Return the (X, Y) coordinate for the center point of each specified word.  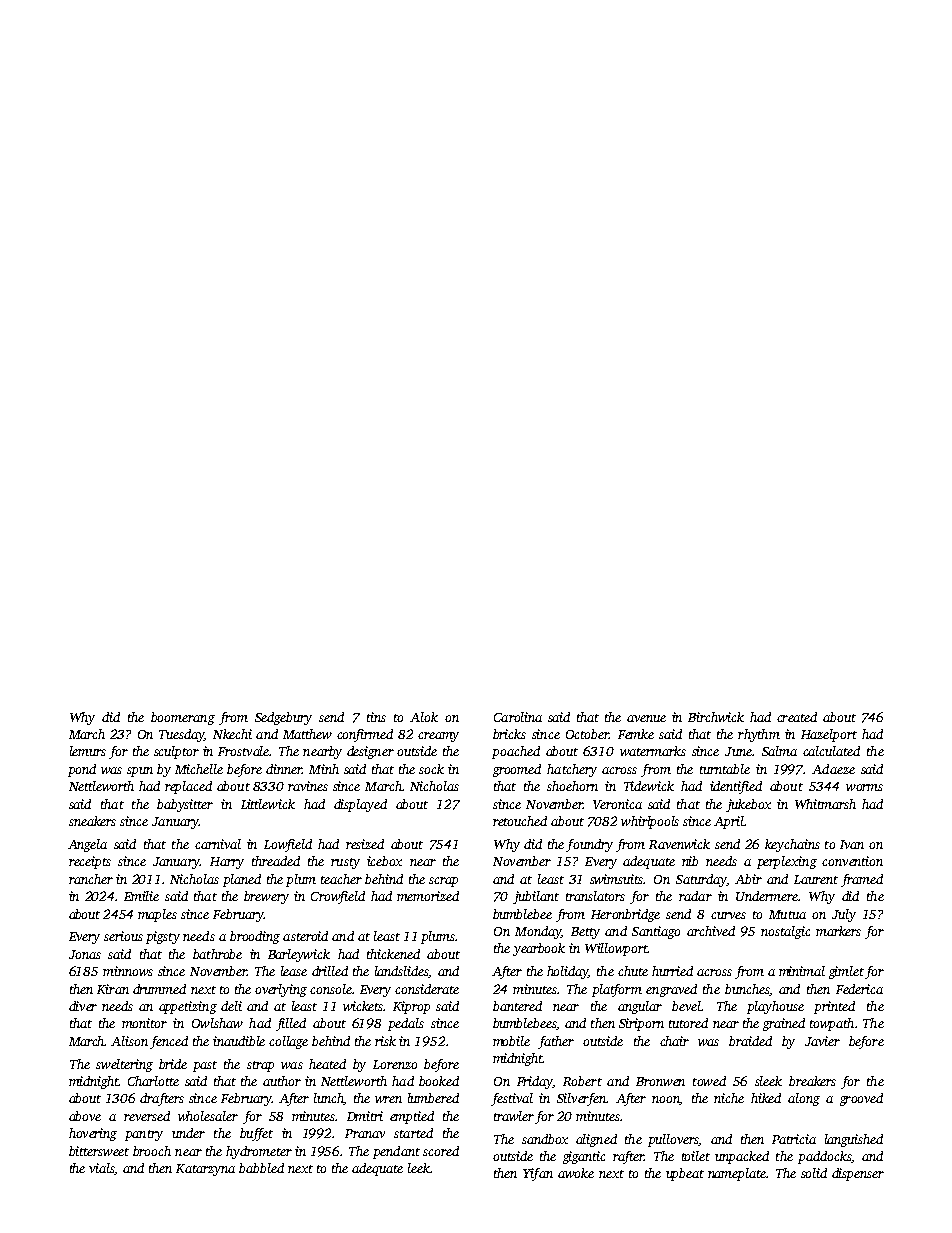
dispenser (858, 1174)
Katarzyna (205, 1170)
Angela (87, 845)
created (797, 717)
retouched (520, 821)
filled (291, 1024)
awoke (576, 1173)
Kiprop (411, 1007)
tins (376, 717)
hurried (672, 971)
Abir (748, 879)
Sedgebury (283, 718)
